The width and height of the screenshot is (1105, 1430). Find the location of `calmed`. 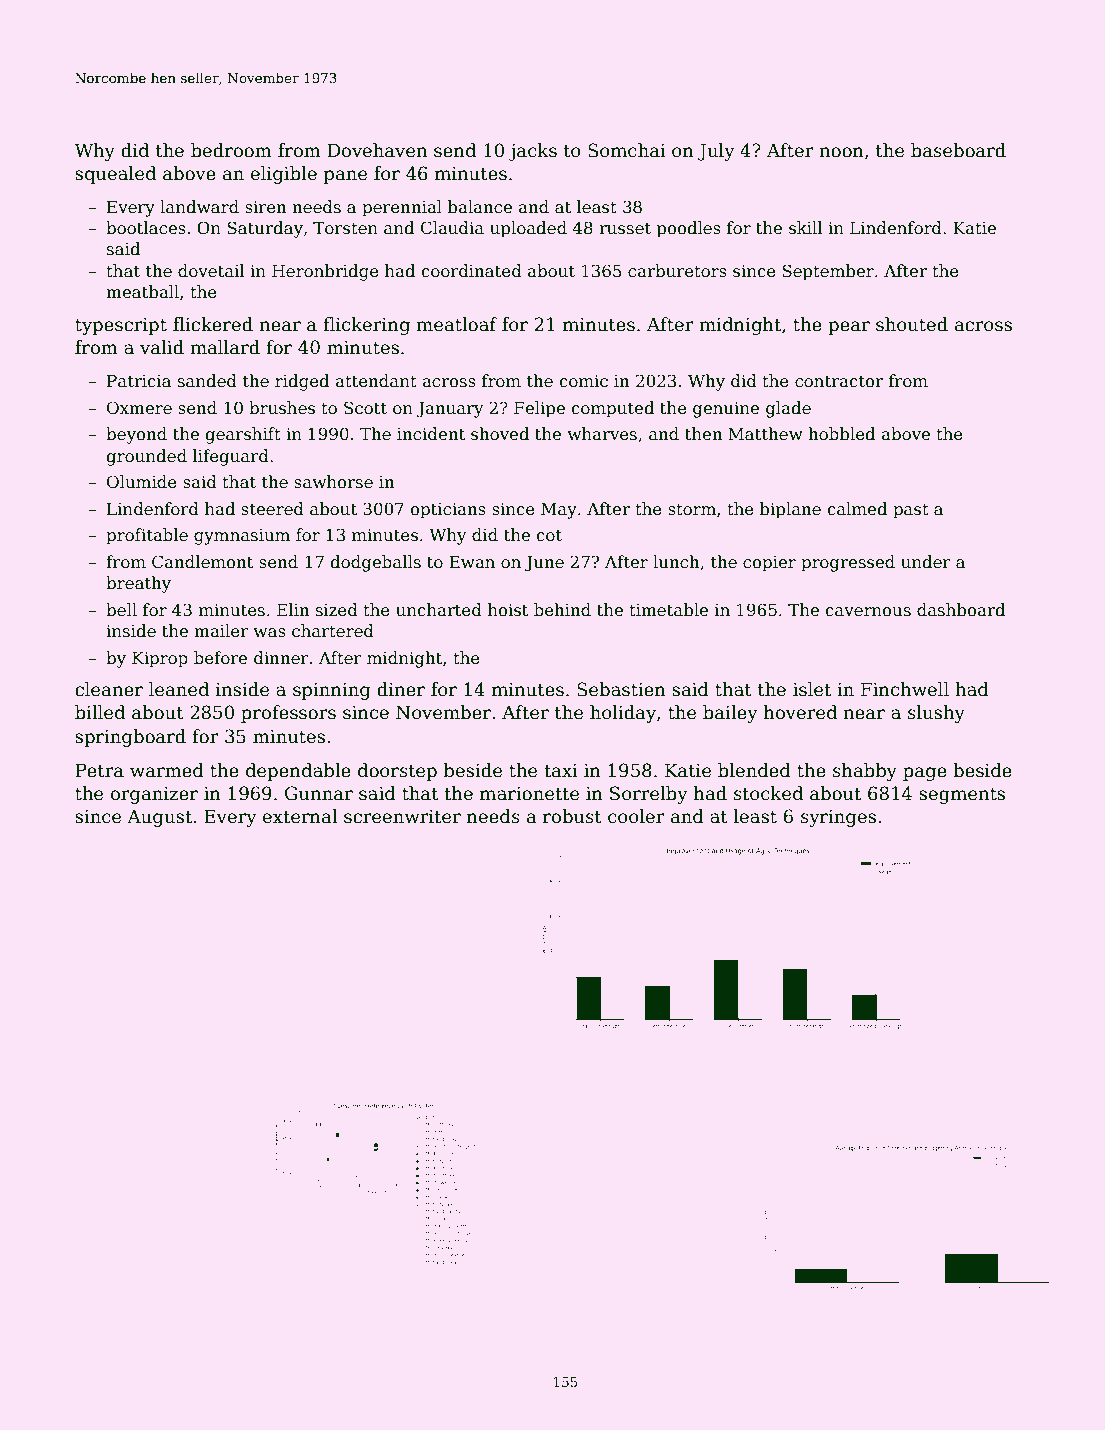

calmed is located at coordinates (857, 509).
